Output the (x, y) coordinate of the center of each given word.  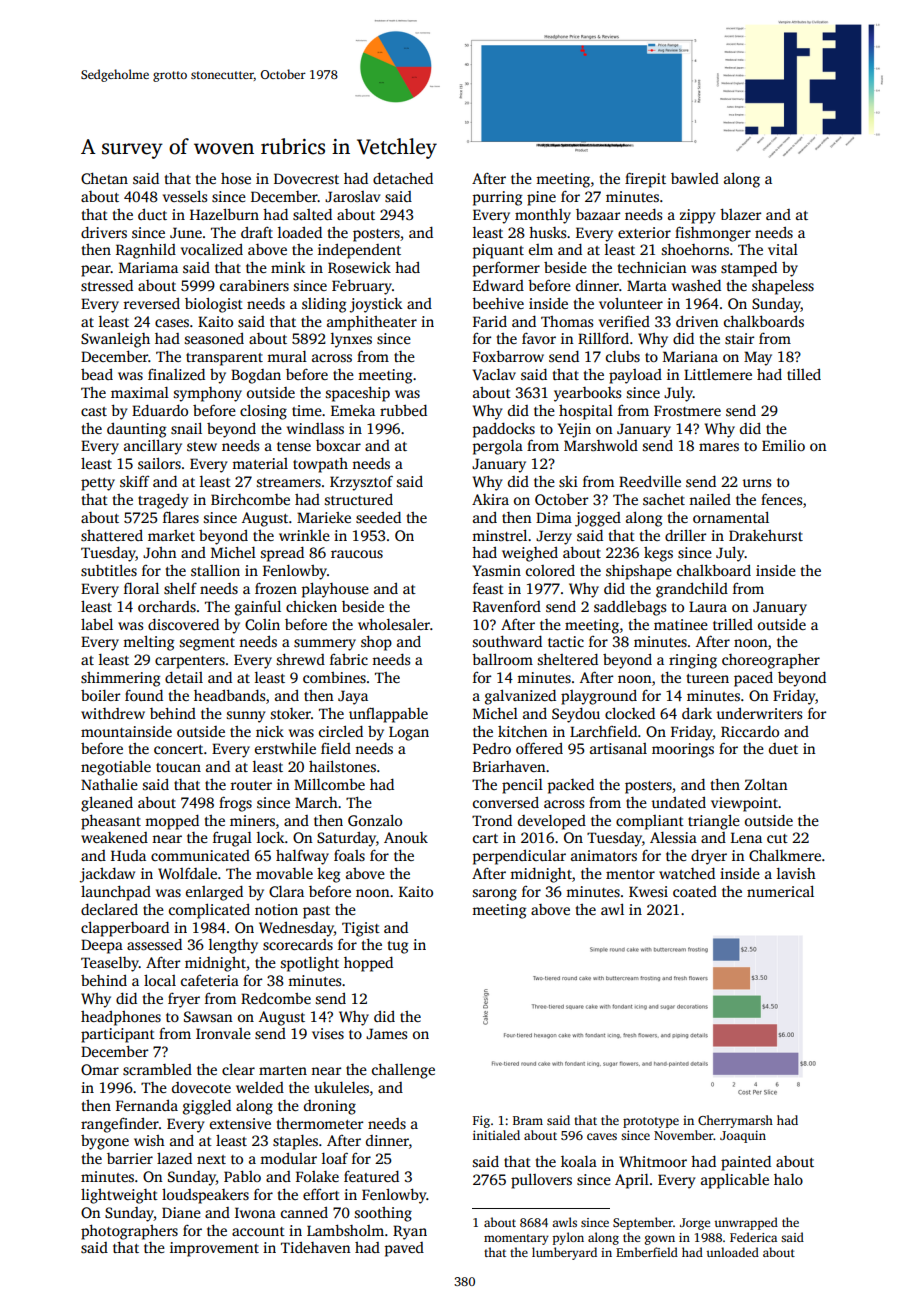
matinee (681, 624)
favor (539, 338)
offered (539, 748)
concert (178, 749)
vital (783, 249)
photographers (129, 1232)
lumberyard (564, 1253)
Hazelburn (224, 214)
